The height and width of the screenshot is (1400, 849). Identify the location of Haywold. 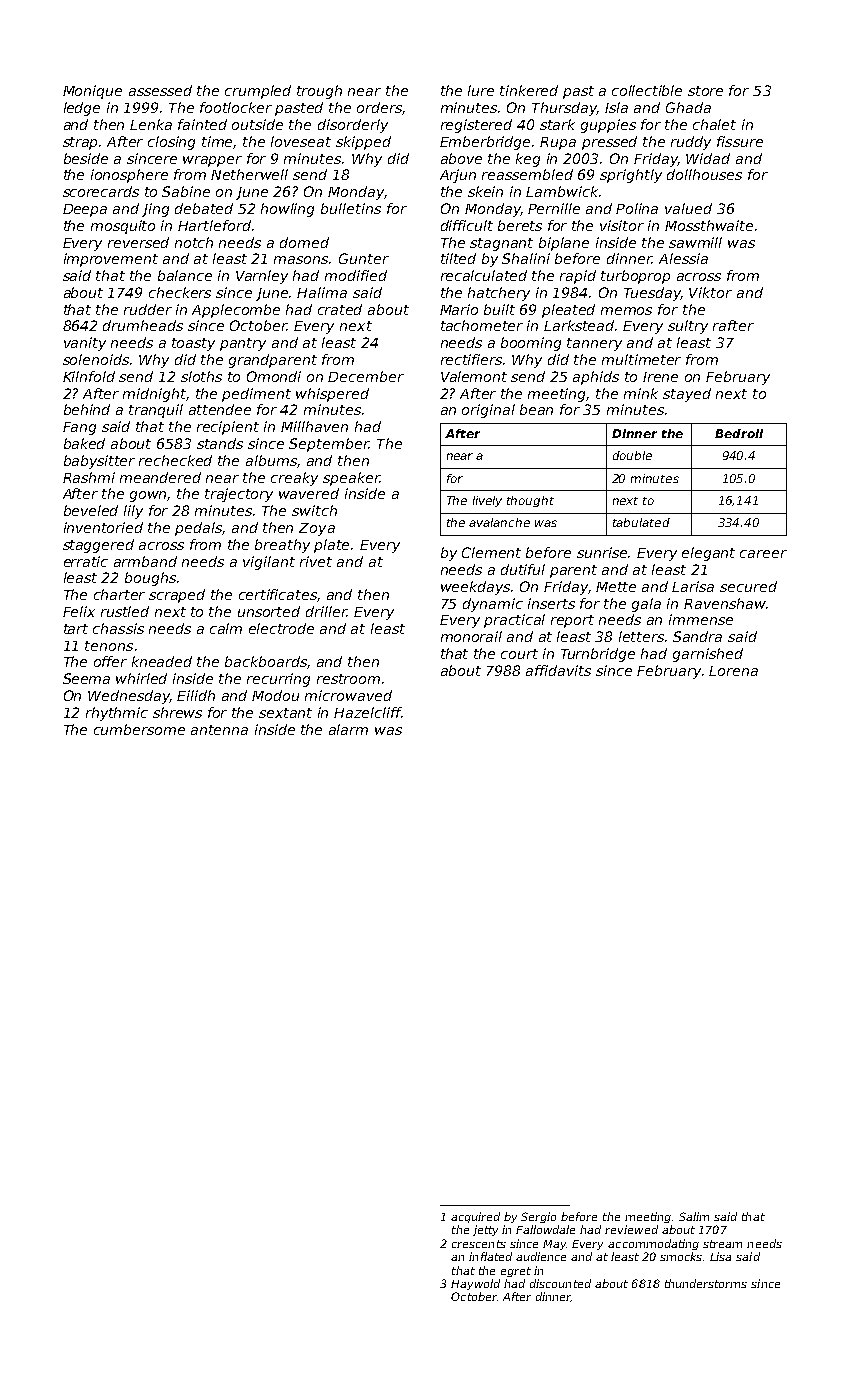
(475, 1284).
